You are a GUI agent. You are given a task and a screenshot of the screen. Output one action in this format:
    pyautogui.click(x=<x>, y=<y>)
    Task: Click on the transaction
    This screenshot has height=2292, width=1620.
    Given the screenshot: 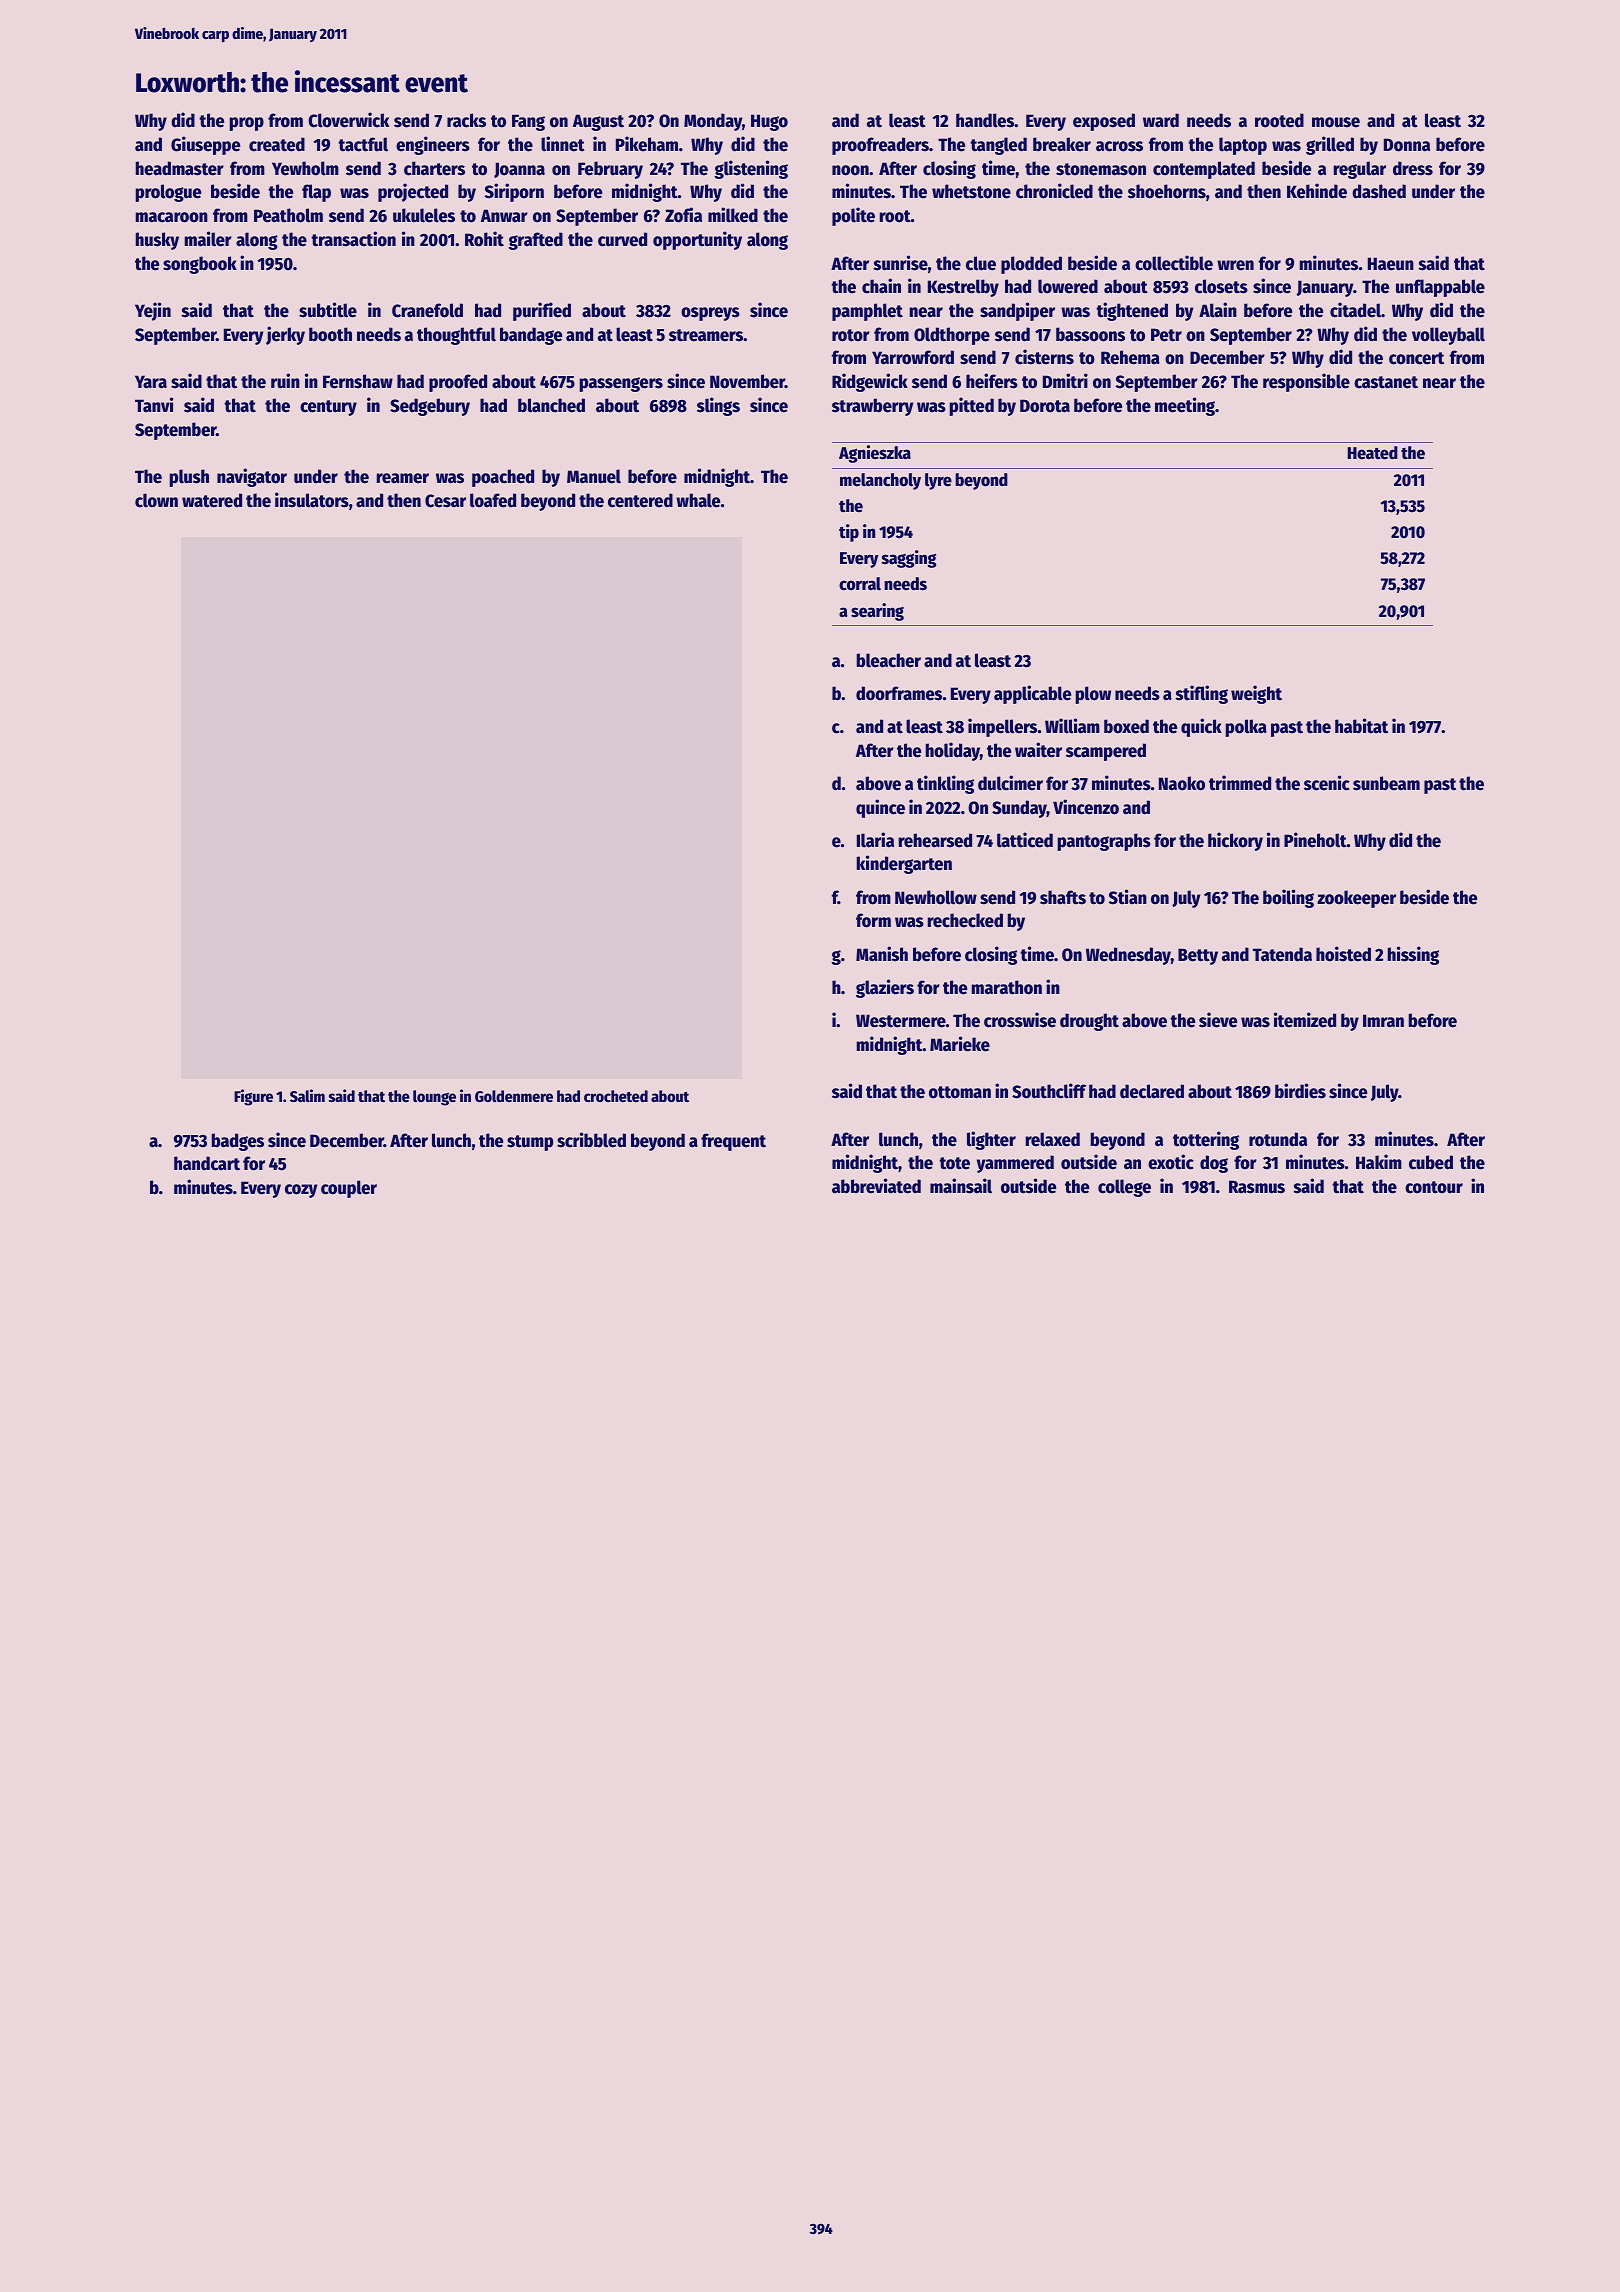 What is the action you would take?
    pyautogui.click(x=353, y=239)
